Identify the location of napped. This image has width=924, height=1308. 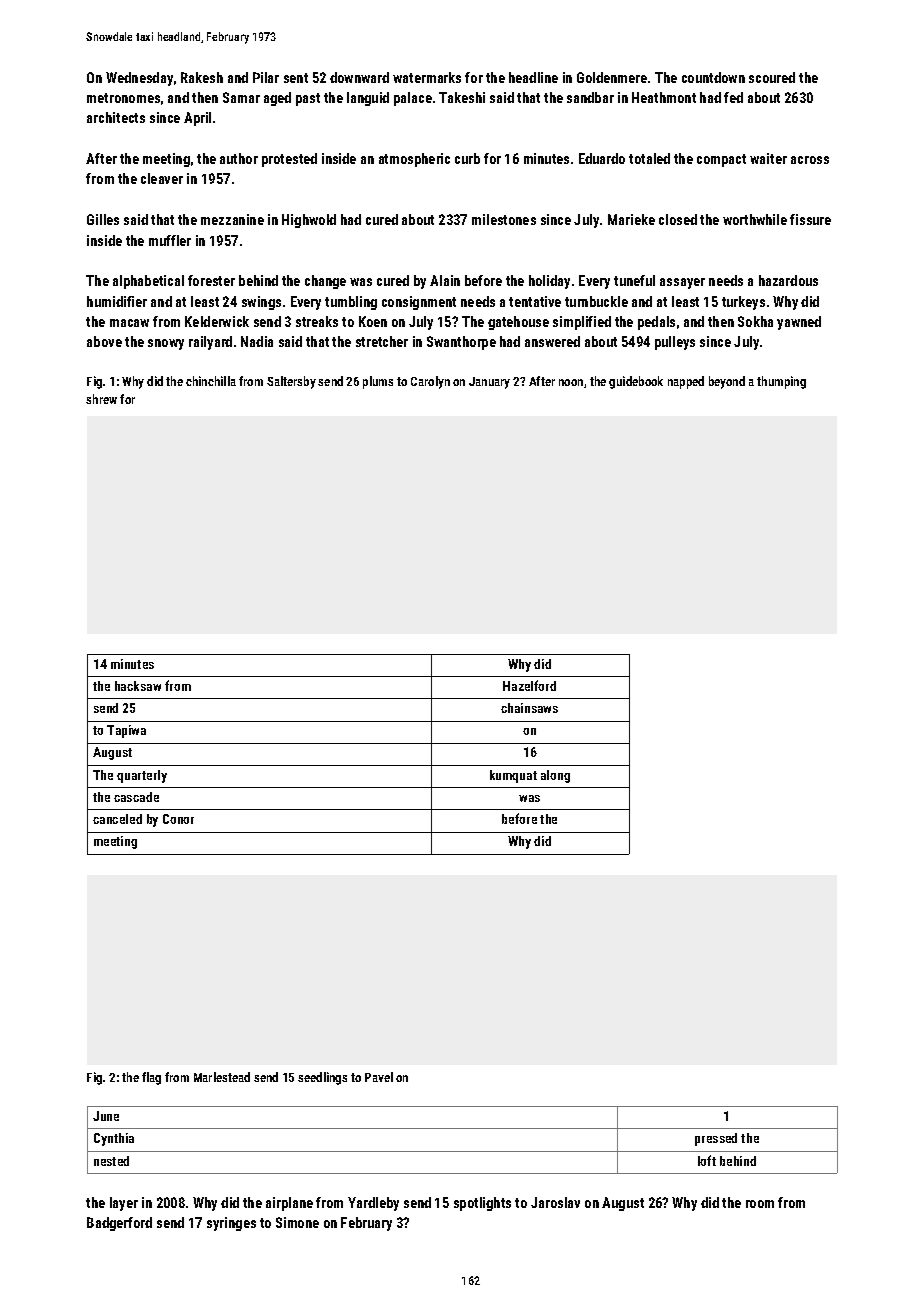
(686, 382).
